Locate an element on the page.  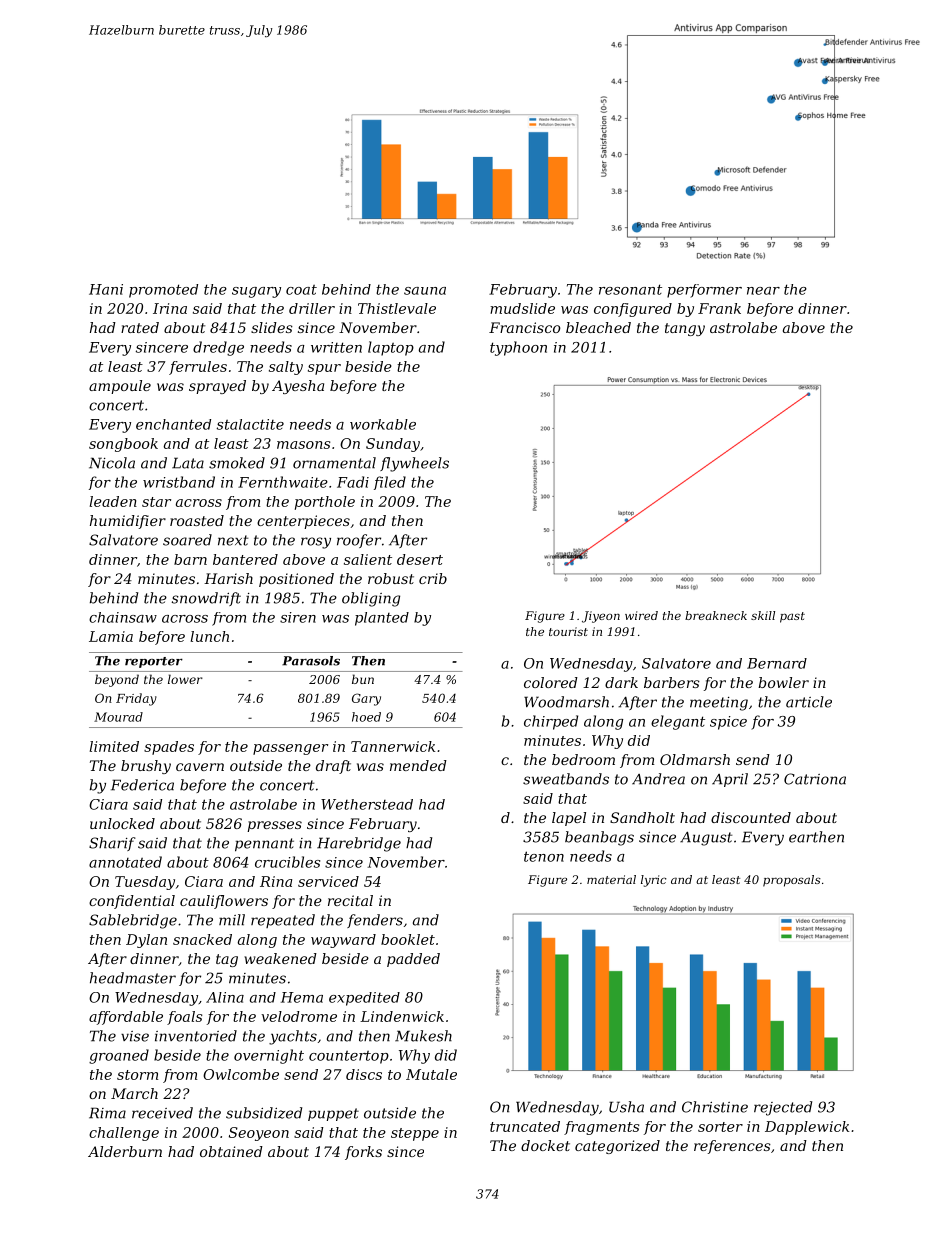
passenger is located at coordinates (290, 749).
